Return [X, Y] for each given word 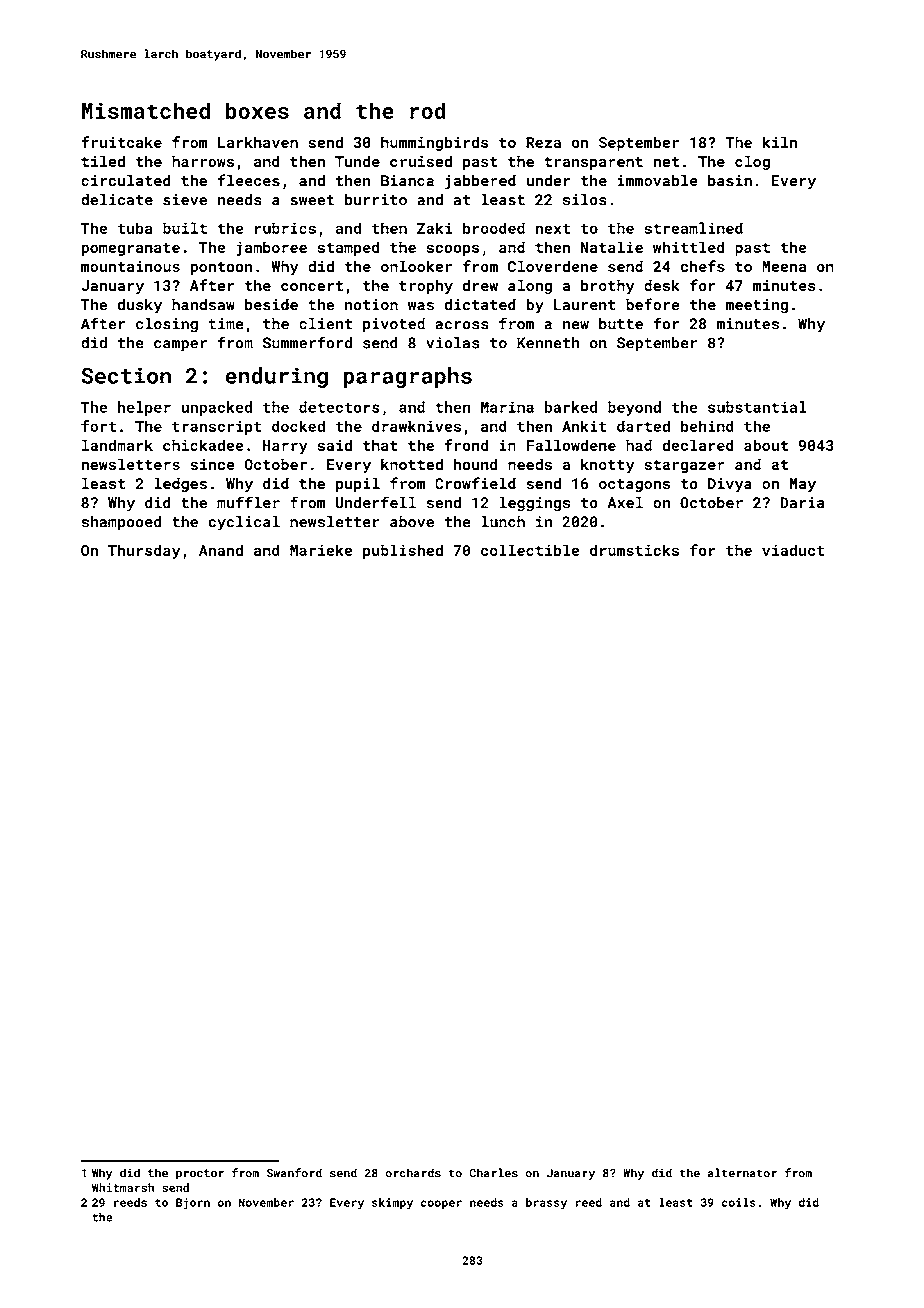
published [403, 551]
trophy [426, 286]
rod [428, 110]
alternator [742, 1173]
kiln [779, 142]
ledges [180, 484]
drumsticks [634, 550]
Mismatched [146, 110]
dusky [139, 305]
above [412, 521]
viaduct [793, 550]
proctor [200, 1174]
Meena [784, 266]
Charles [493, 1173]
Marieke [321, 550]
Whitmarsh [123, 1187]
